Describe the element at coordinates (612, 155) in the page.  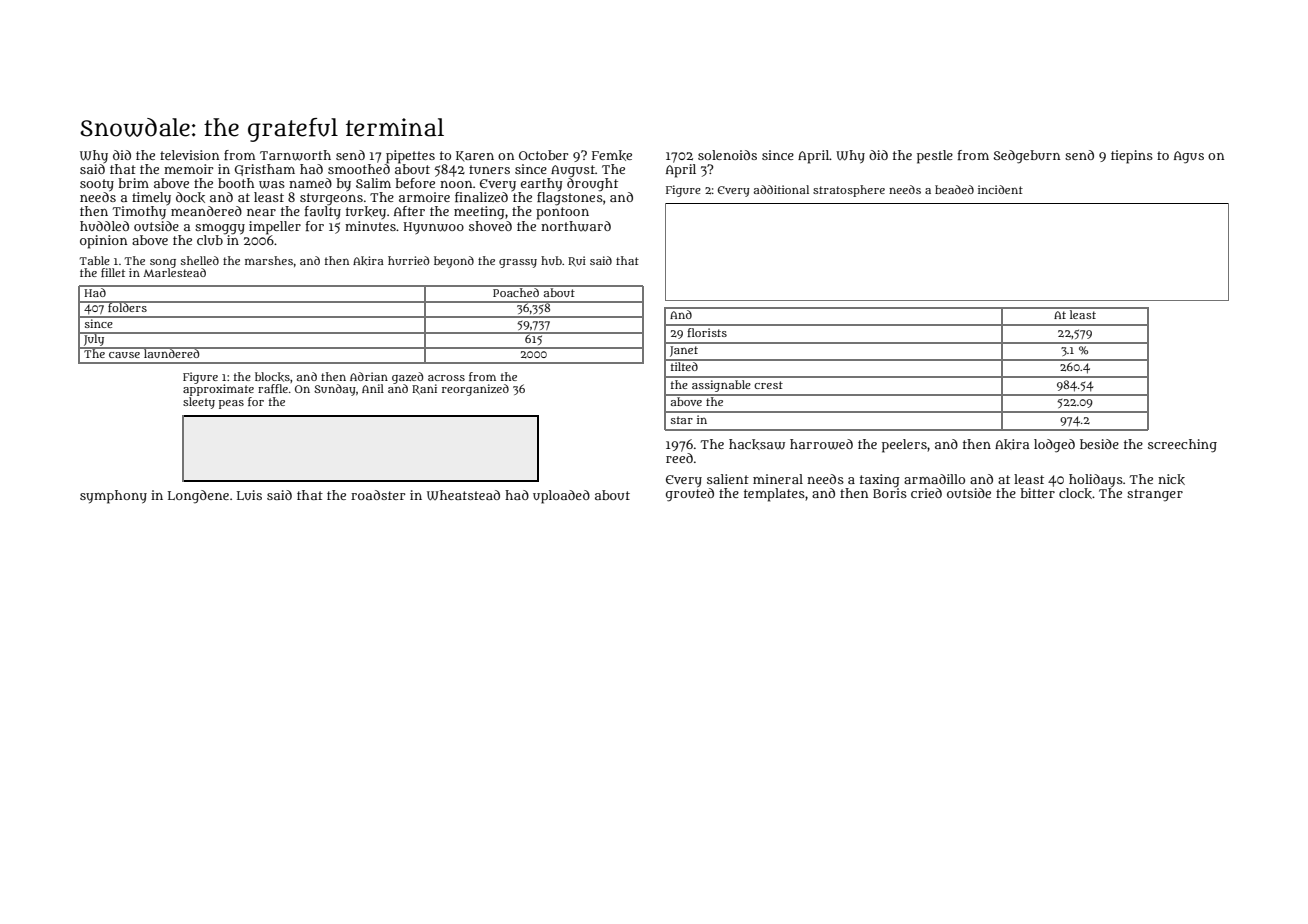
I see `Femke` at that location.
